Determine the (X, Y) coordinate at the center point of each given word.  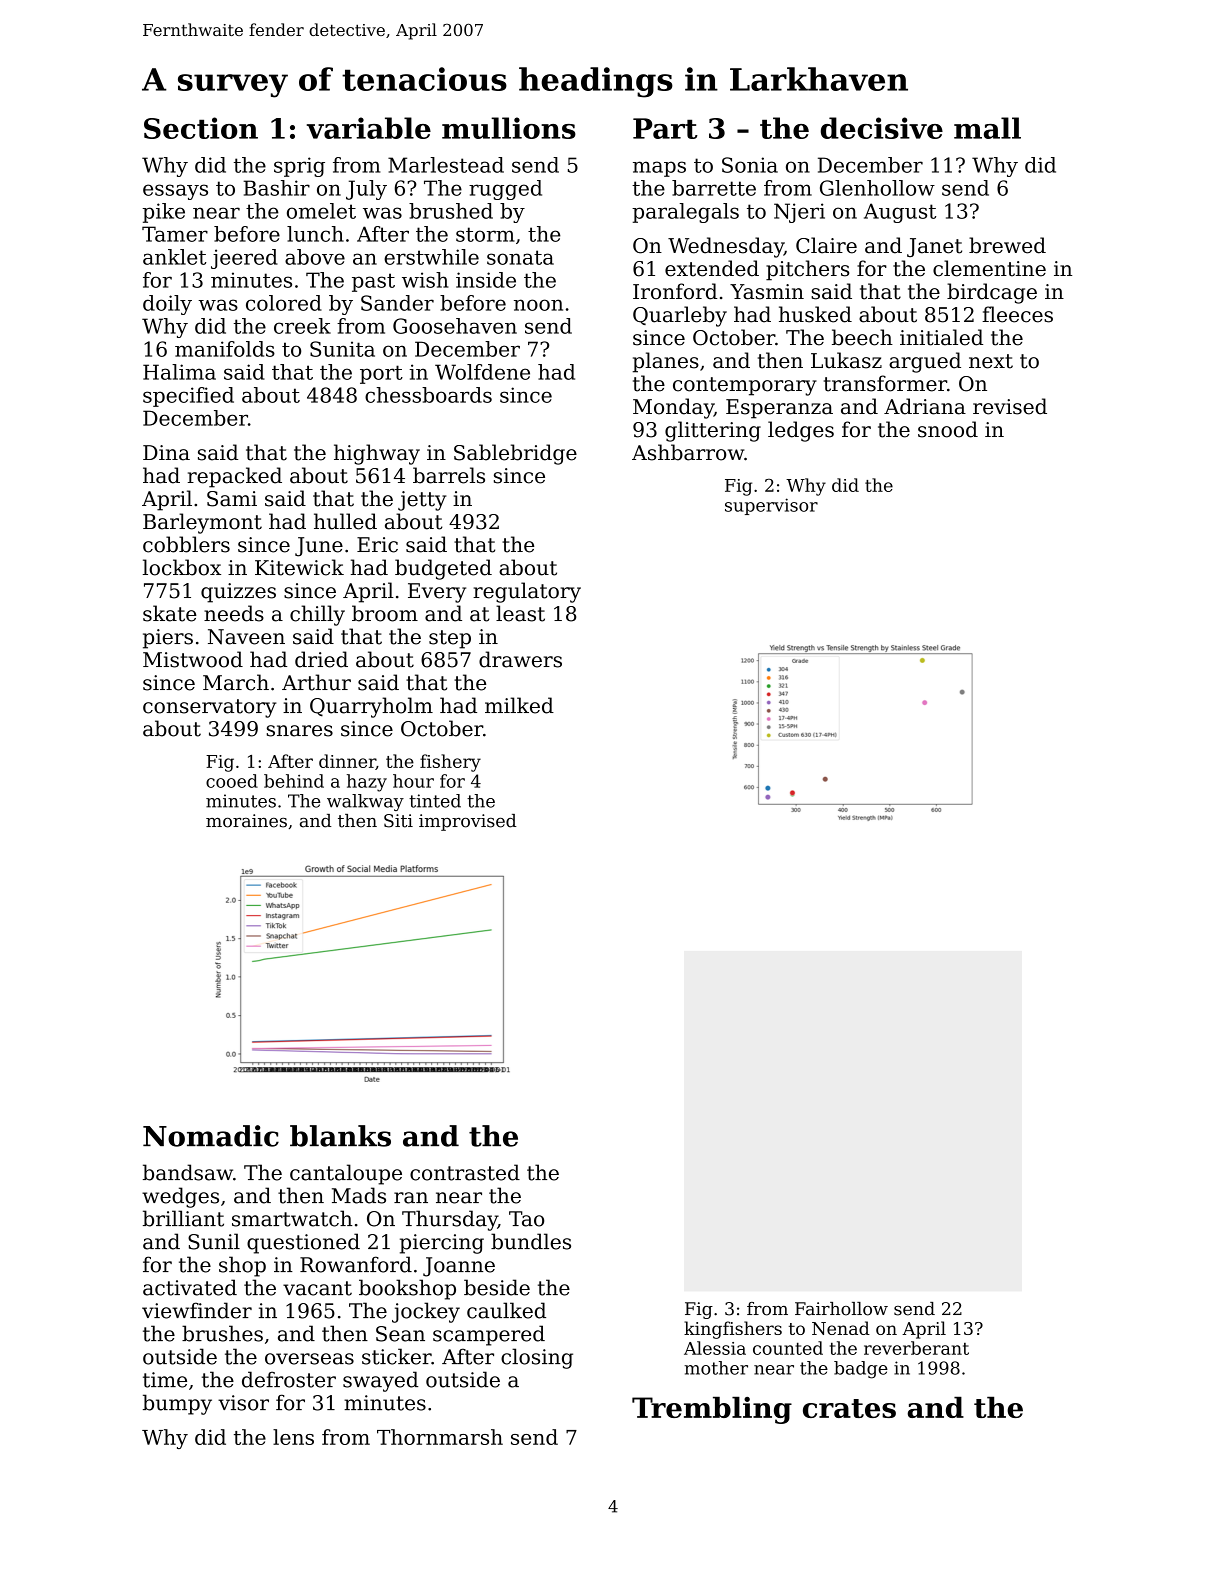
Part (665, 128)
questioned (303, 1243)
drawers (520, 659)
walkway (365, 802)
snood (948, 429)
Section (201, 128)
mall (987, 128)
